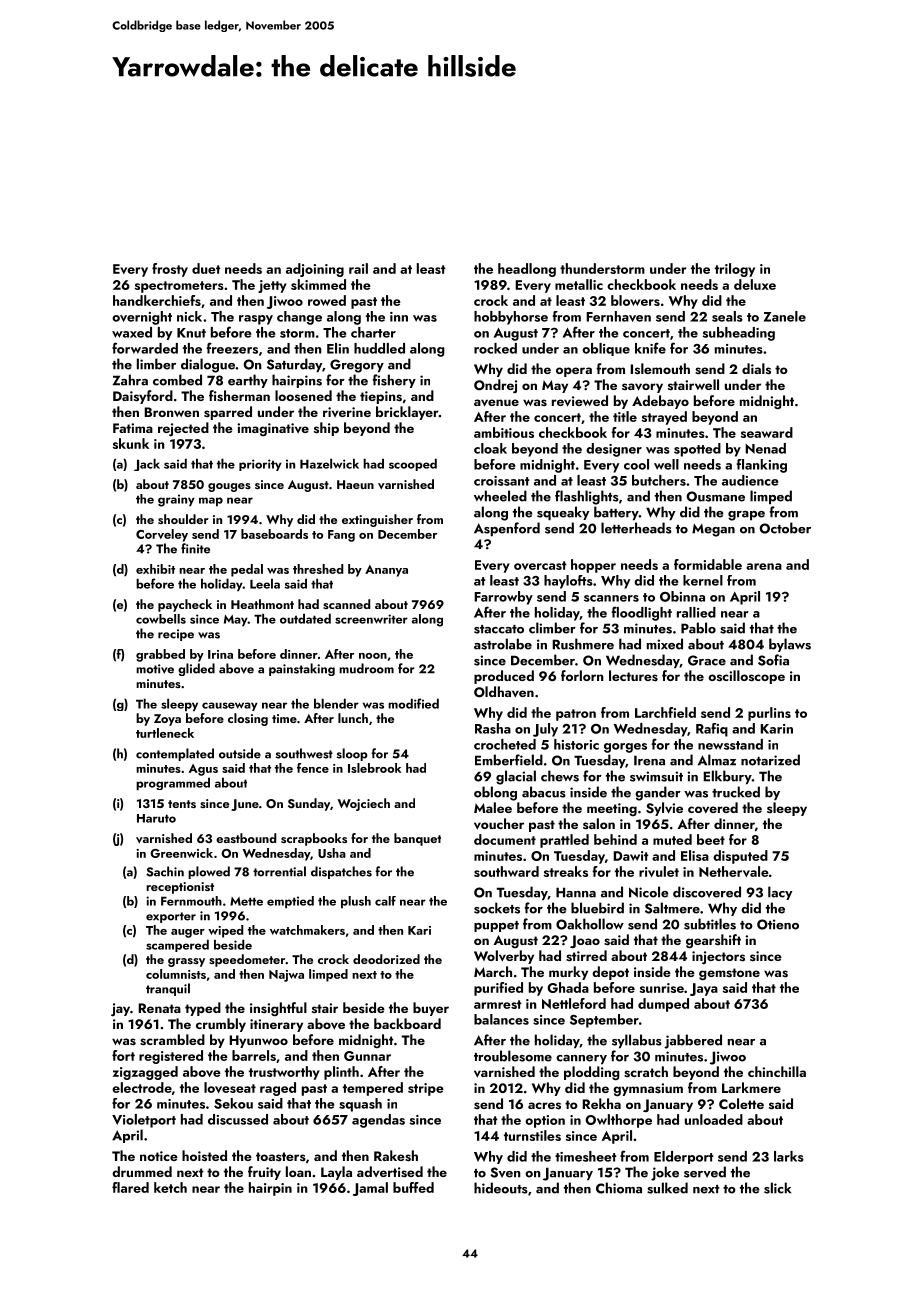 The image size is (924, 1308). What do you see at coordinates (735, 270) in the image?
I see `trilogy` at bounding box center [735, 270].
